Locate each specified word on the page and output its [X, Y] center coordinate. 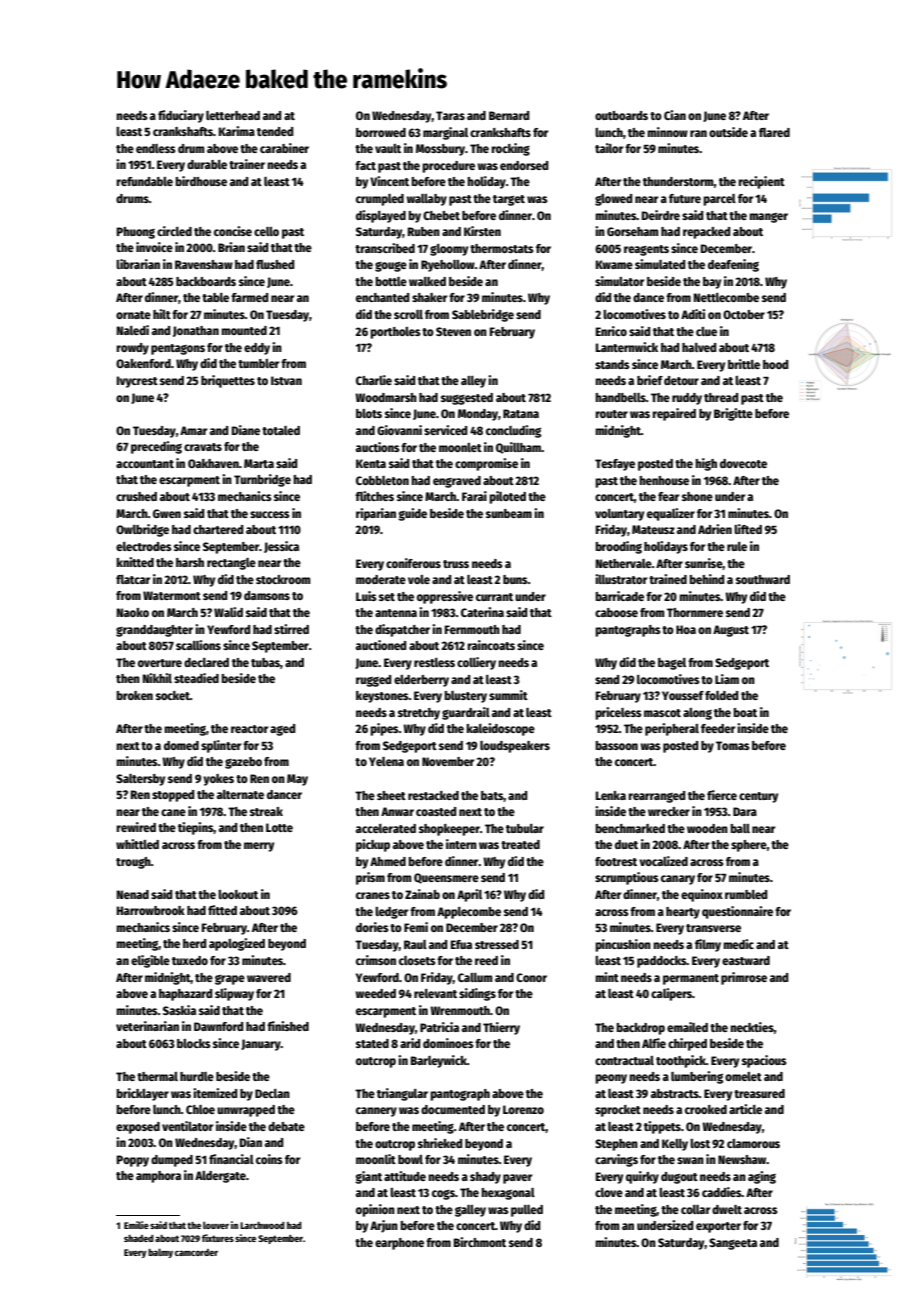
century [758, 797]
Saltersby [140, 780]
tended [275, 131]
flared [774, 132]
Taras [450, 115]
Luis [366, 596]
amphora [158, 1177]
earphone [399, 1244]
